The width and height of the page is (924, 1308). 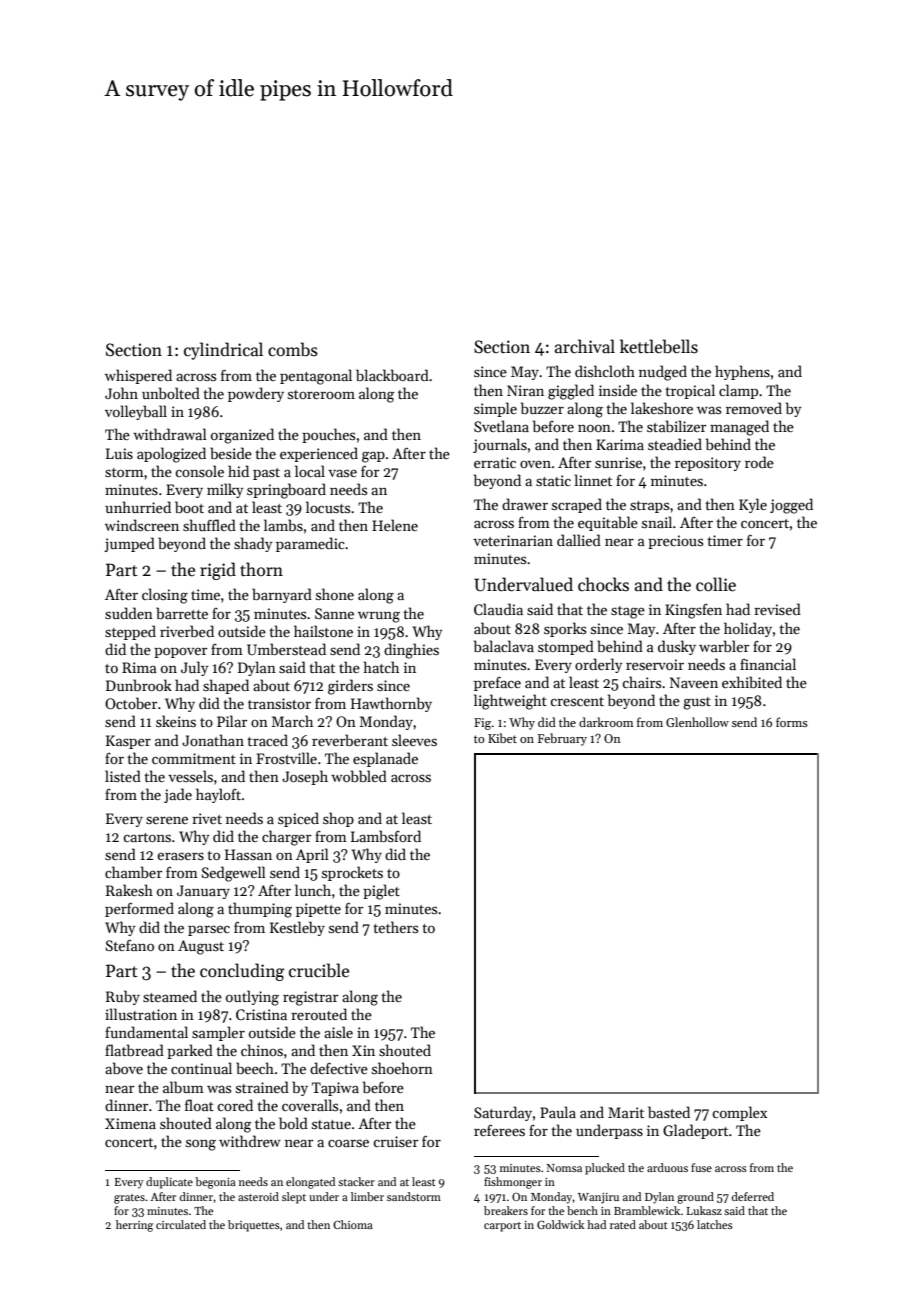 I want to click on drawer, so click(x=525, y=504).
